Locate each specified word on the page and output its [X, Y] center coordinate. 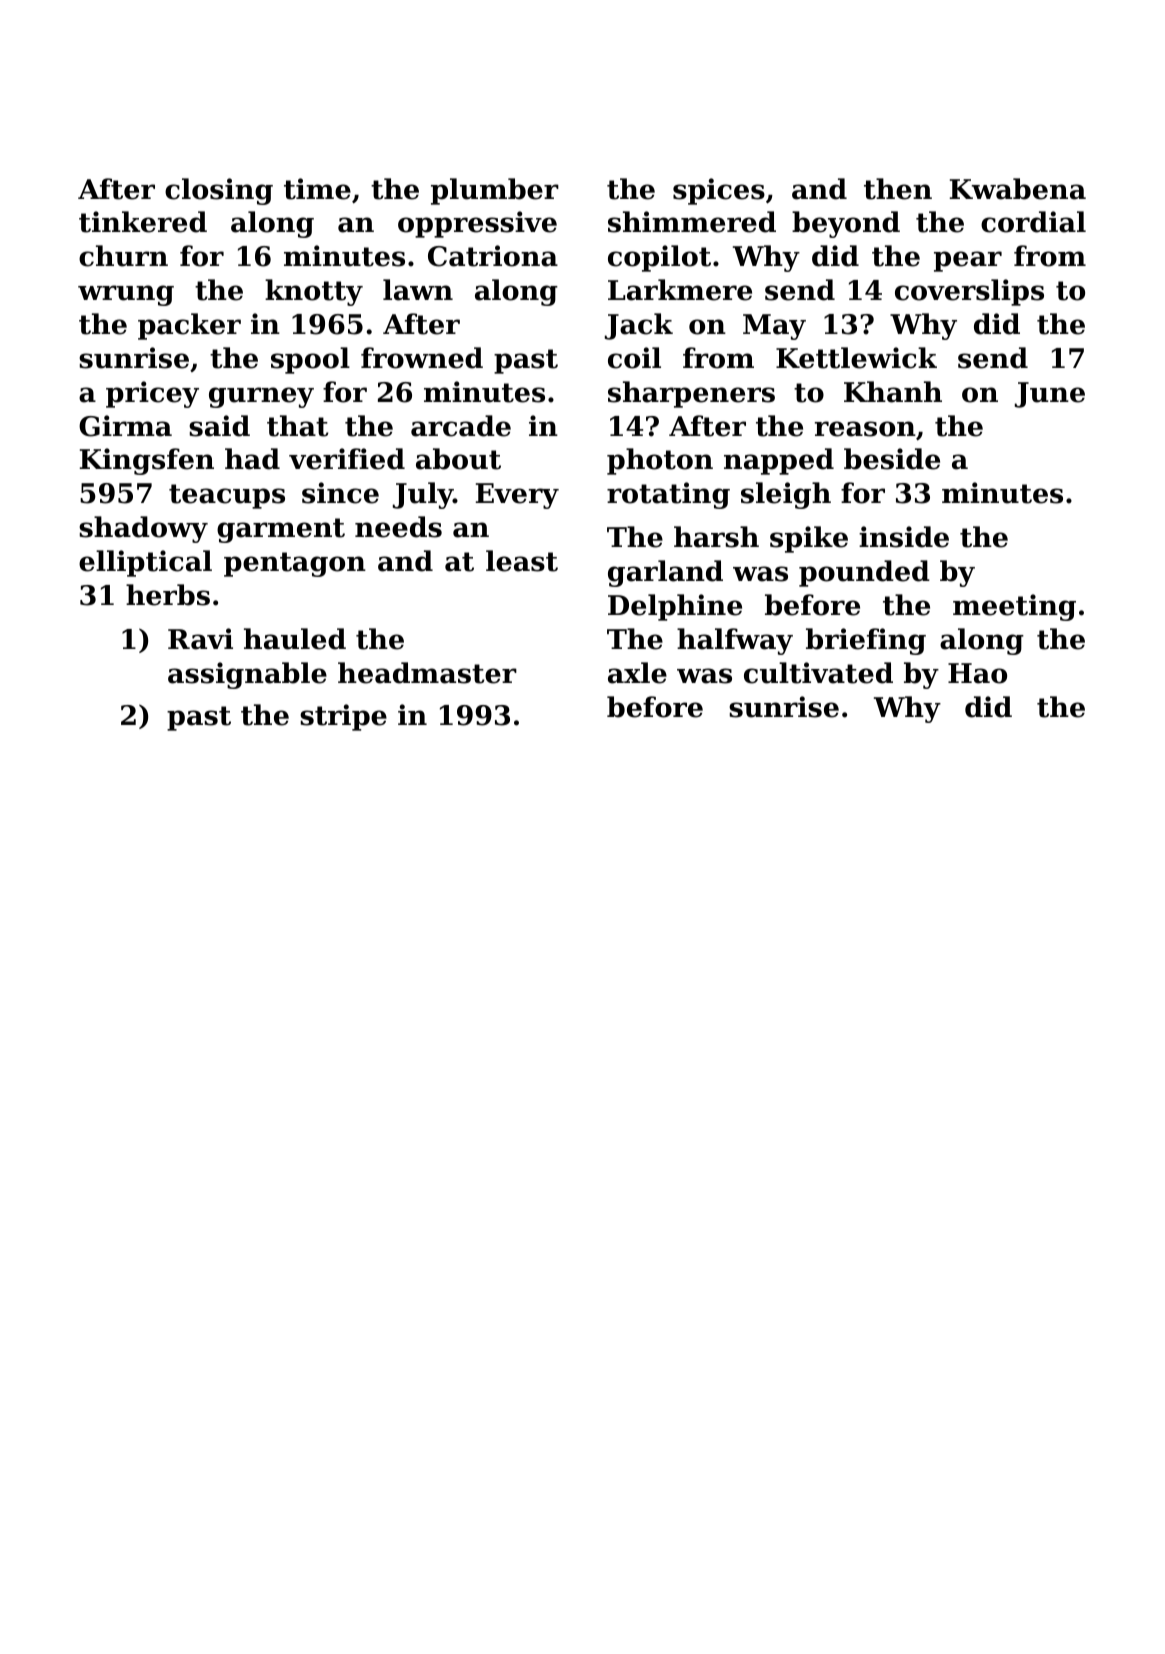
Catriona [493, 256]
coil [634, 358]
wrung [126, 295]
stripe [343, 717]
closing [219, 191]
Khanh [893, 392]
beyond [846, 224]
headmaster [427, 673]
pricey [152, 394]
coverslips [969, 292]
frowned [422, 358]
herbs [168, 595]
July [423, 495]
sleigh [786, 495]
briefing [866, 641]
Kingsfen [147, 461]
